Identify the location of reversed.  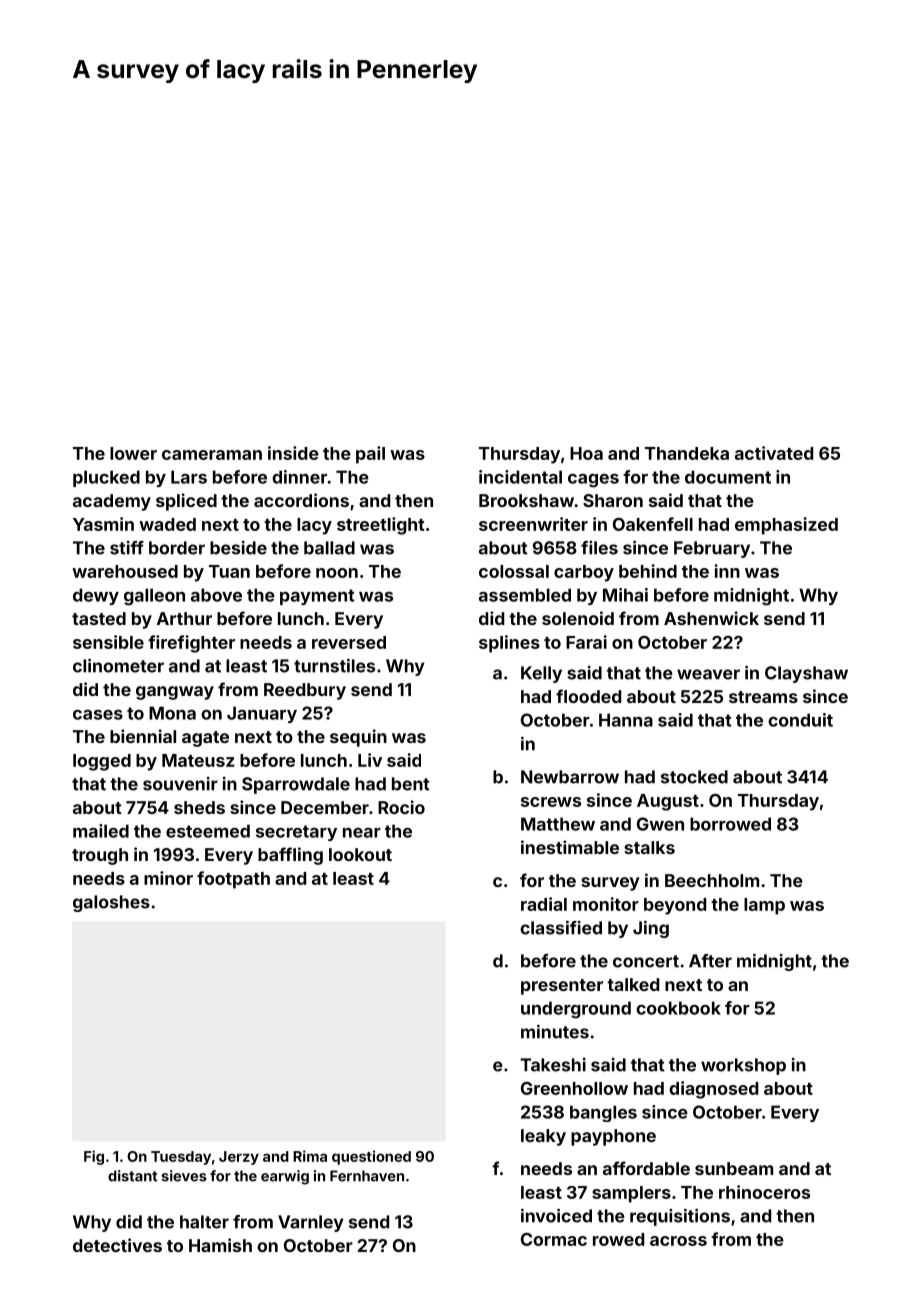
(349, 642).
